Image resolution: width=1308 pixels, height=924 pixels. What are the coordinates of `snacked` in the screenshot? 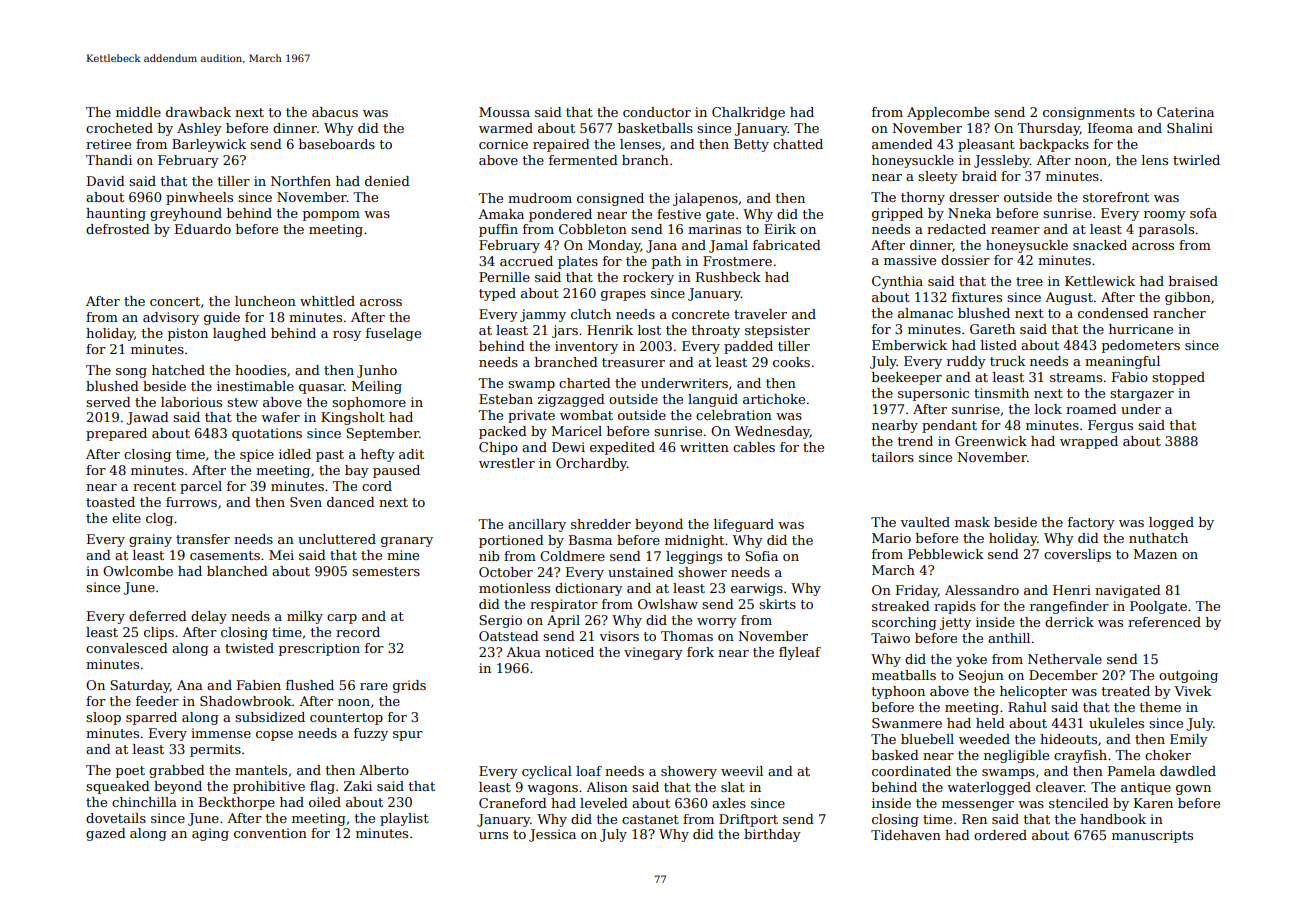 It's located at (1100, 245).
